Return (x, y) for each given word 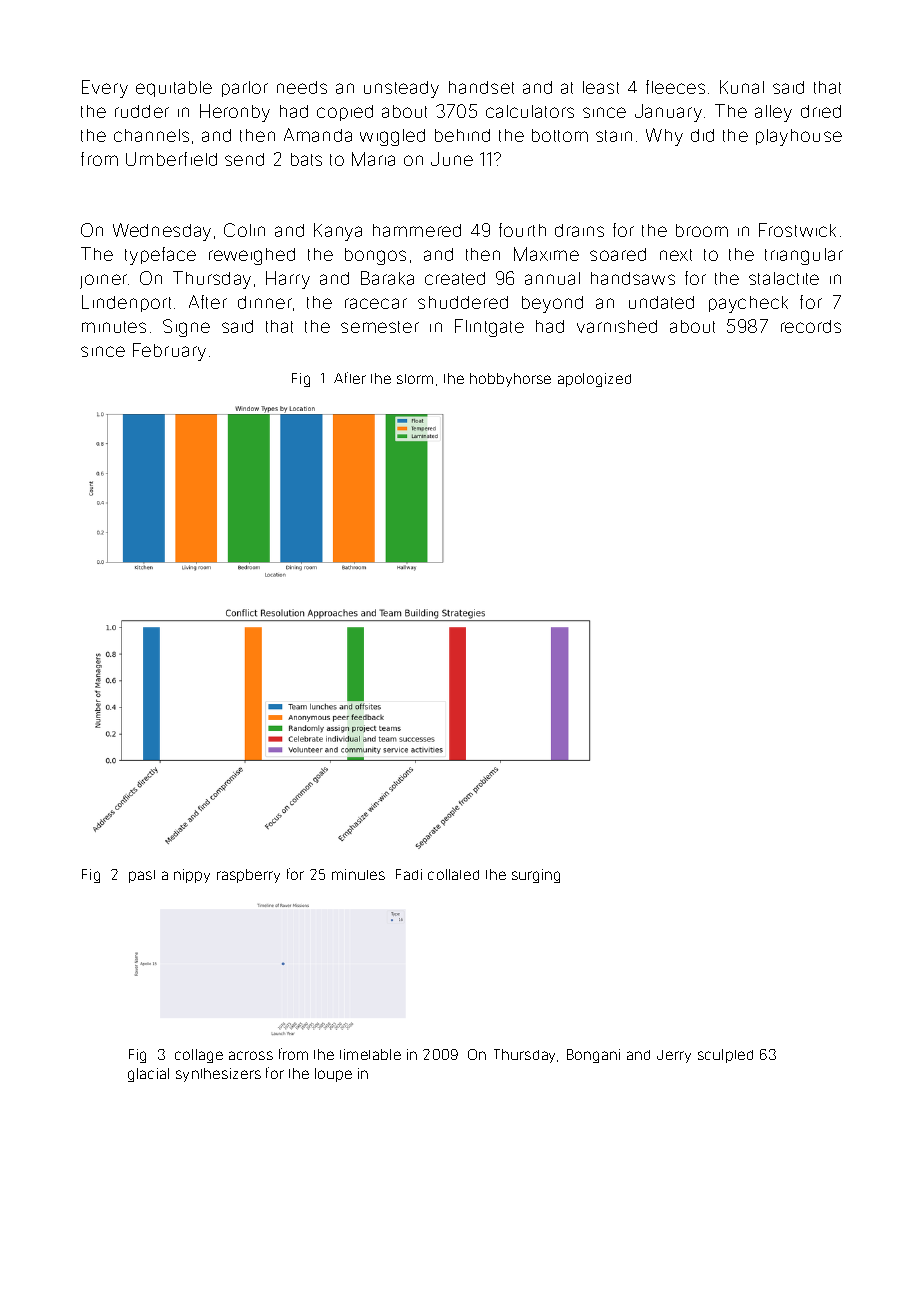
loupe (333, 1075)
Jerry (674, 1056)
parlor (245, 89)
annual (552, 278)
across (251, 1055)
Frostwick (797, 230)
